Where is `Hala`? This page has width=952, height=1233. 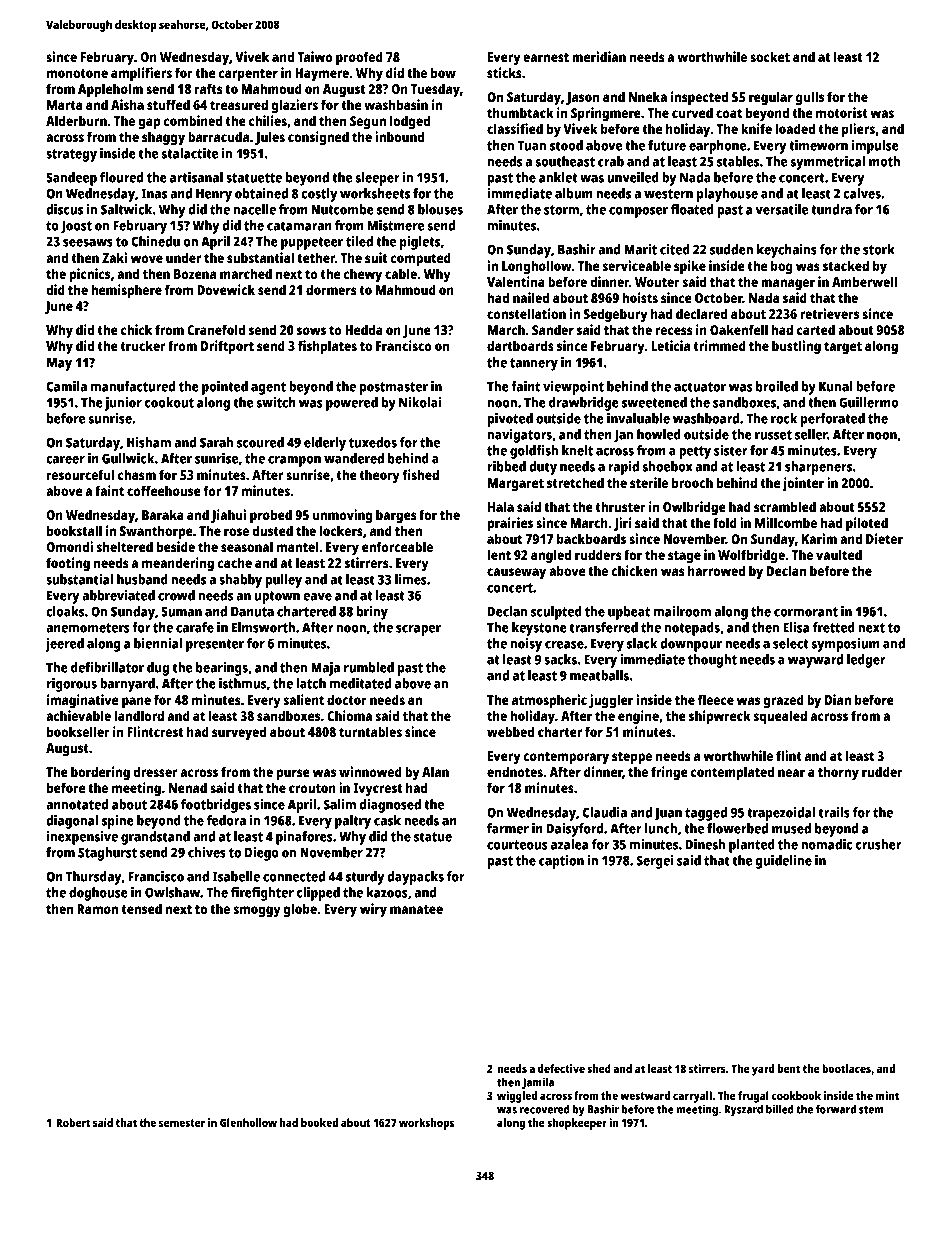 Hala is located at coordinates (501, 506).
